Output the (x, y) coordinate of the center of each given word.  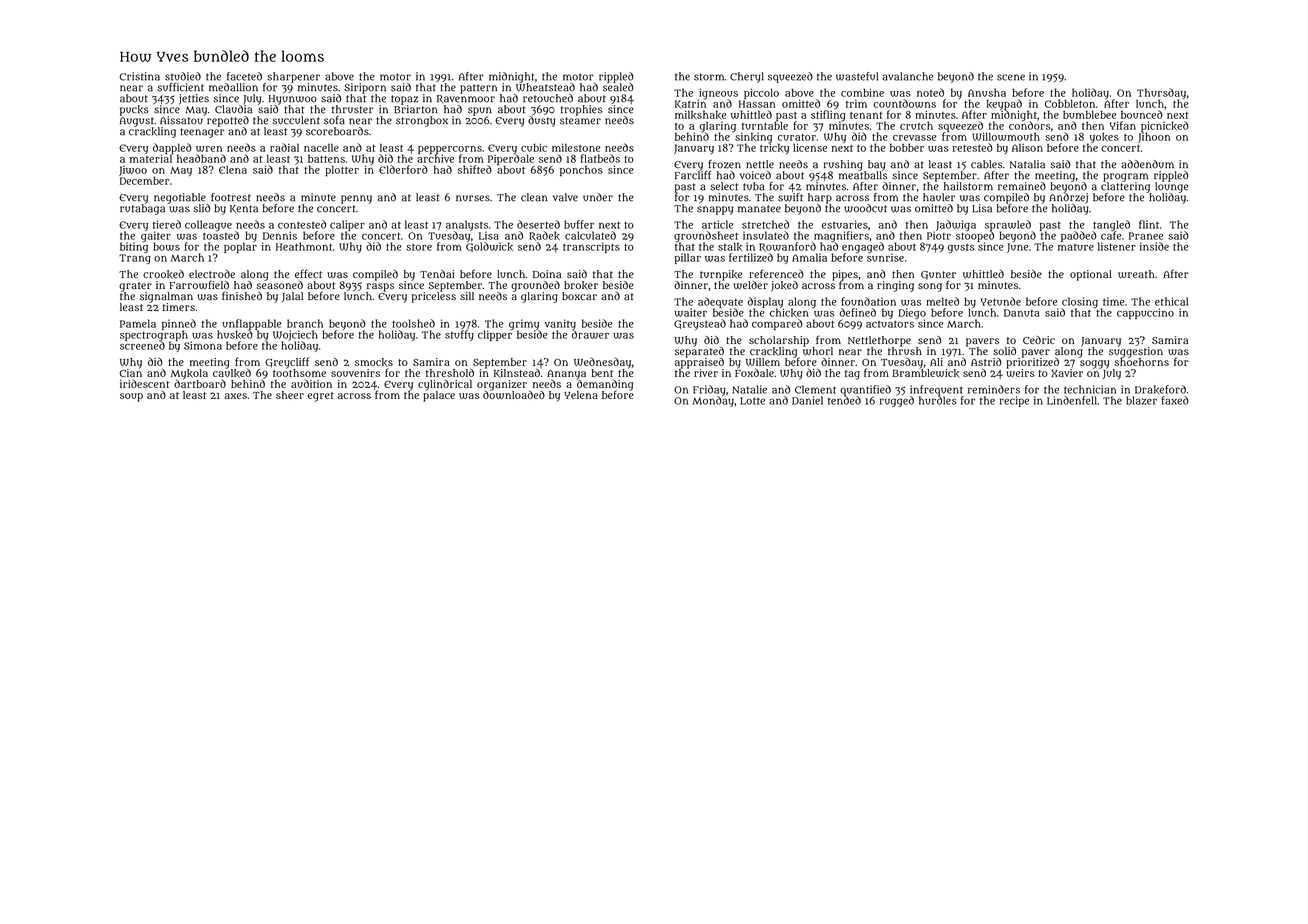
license (810, 147)
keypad (1004, 104)
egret (321, 397)
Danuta (1022, 313)
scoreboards (337, 131)
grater (135, 287)
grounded (535, 286)
